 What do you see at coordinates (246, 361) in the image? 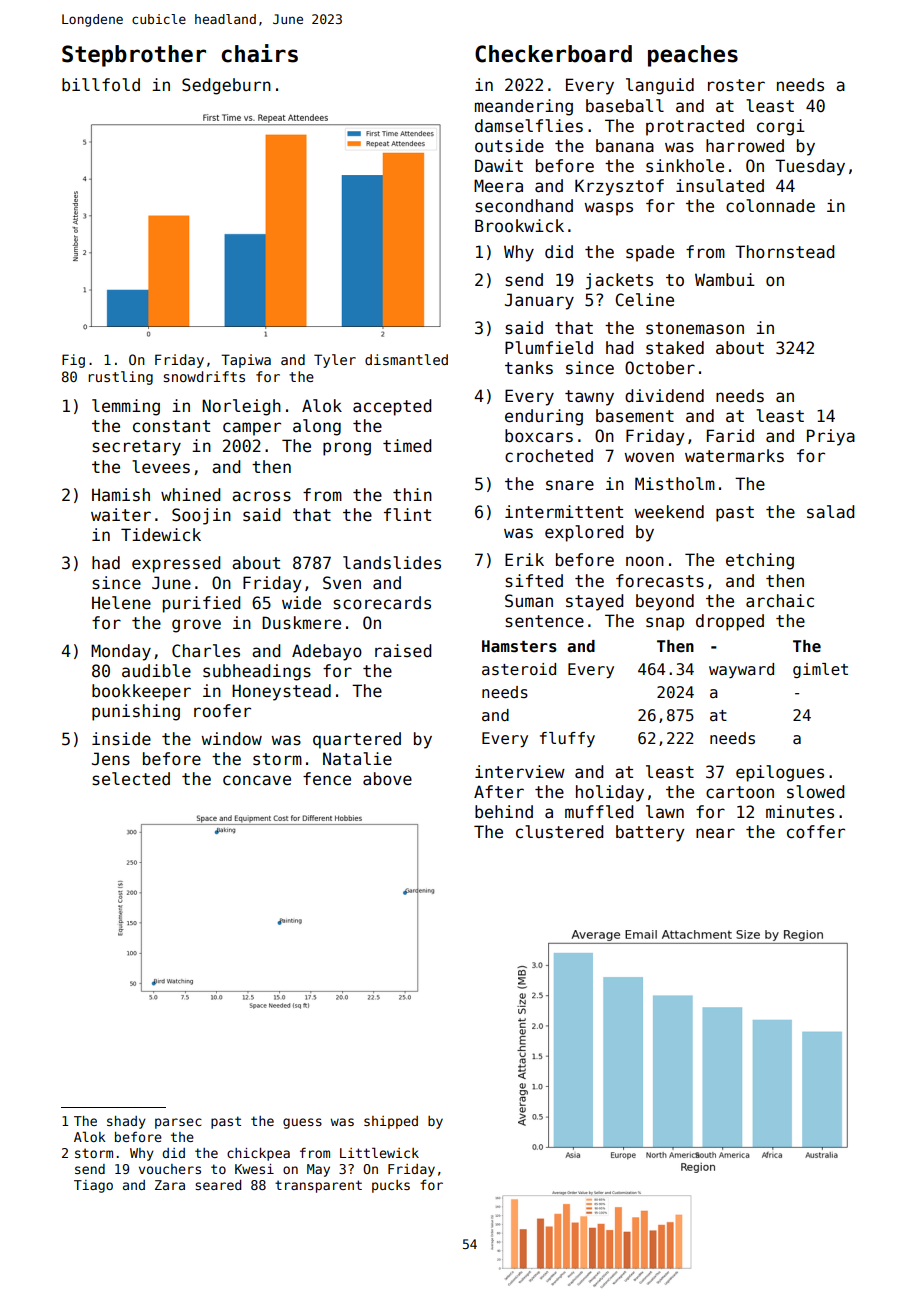
I see `Tapiwa` at bounding box center [246, 361].
